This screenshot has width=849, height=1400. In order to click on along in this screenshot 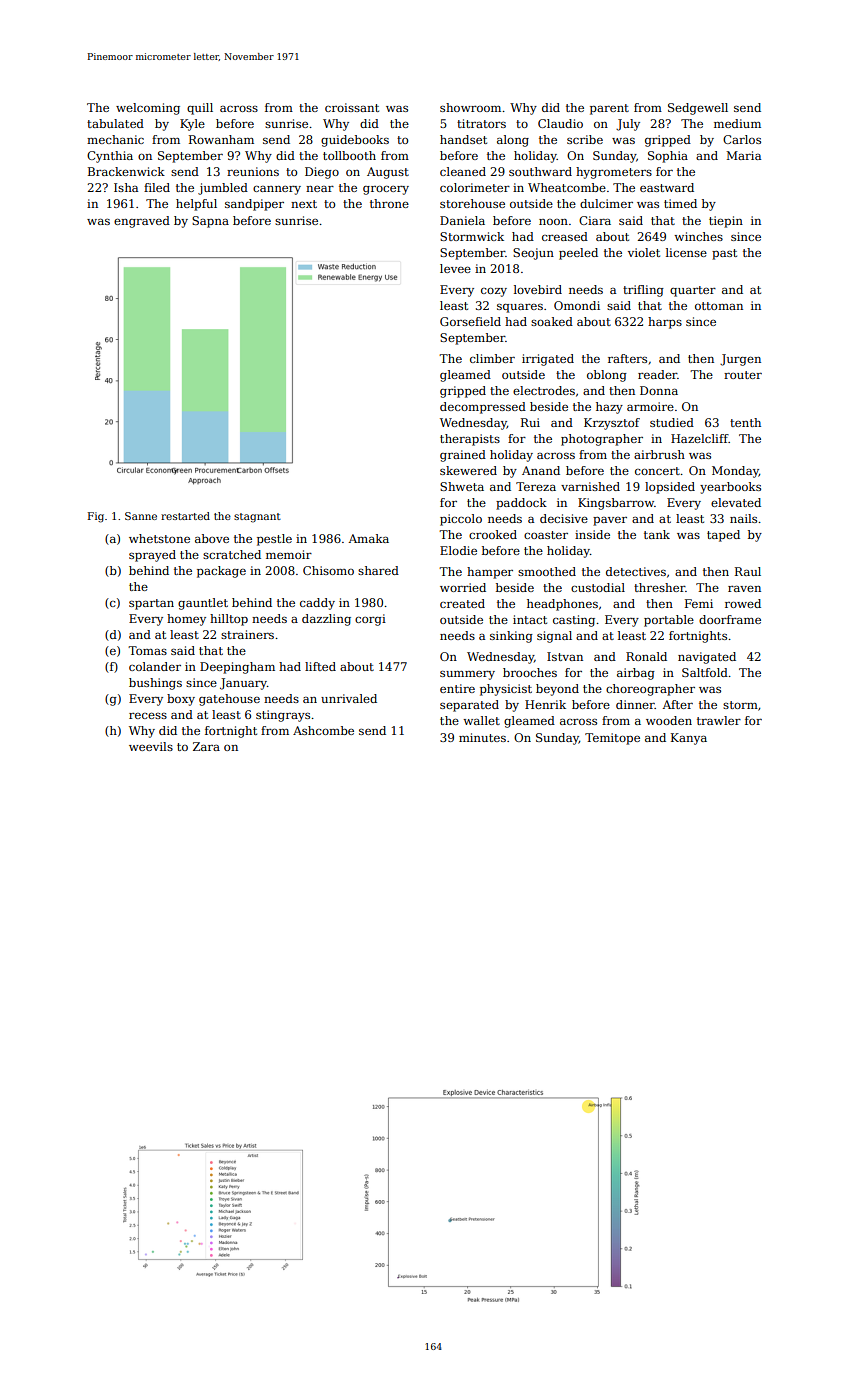, I will do `click(513, 141)`.
